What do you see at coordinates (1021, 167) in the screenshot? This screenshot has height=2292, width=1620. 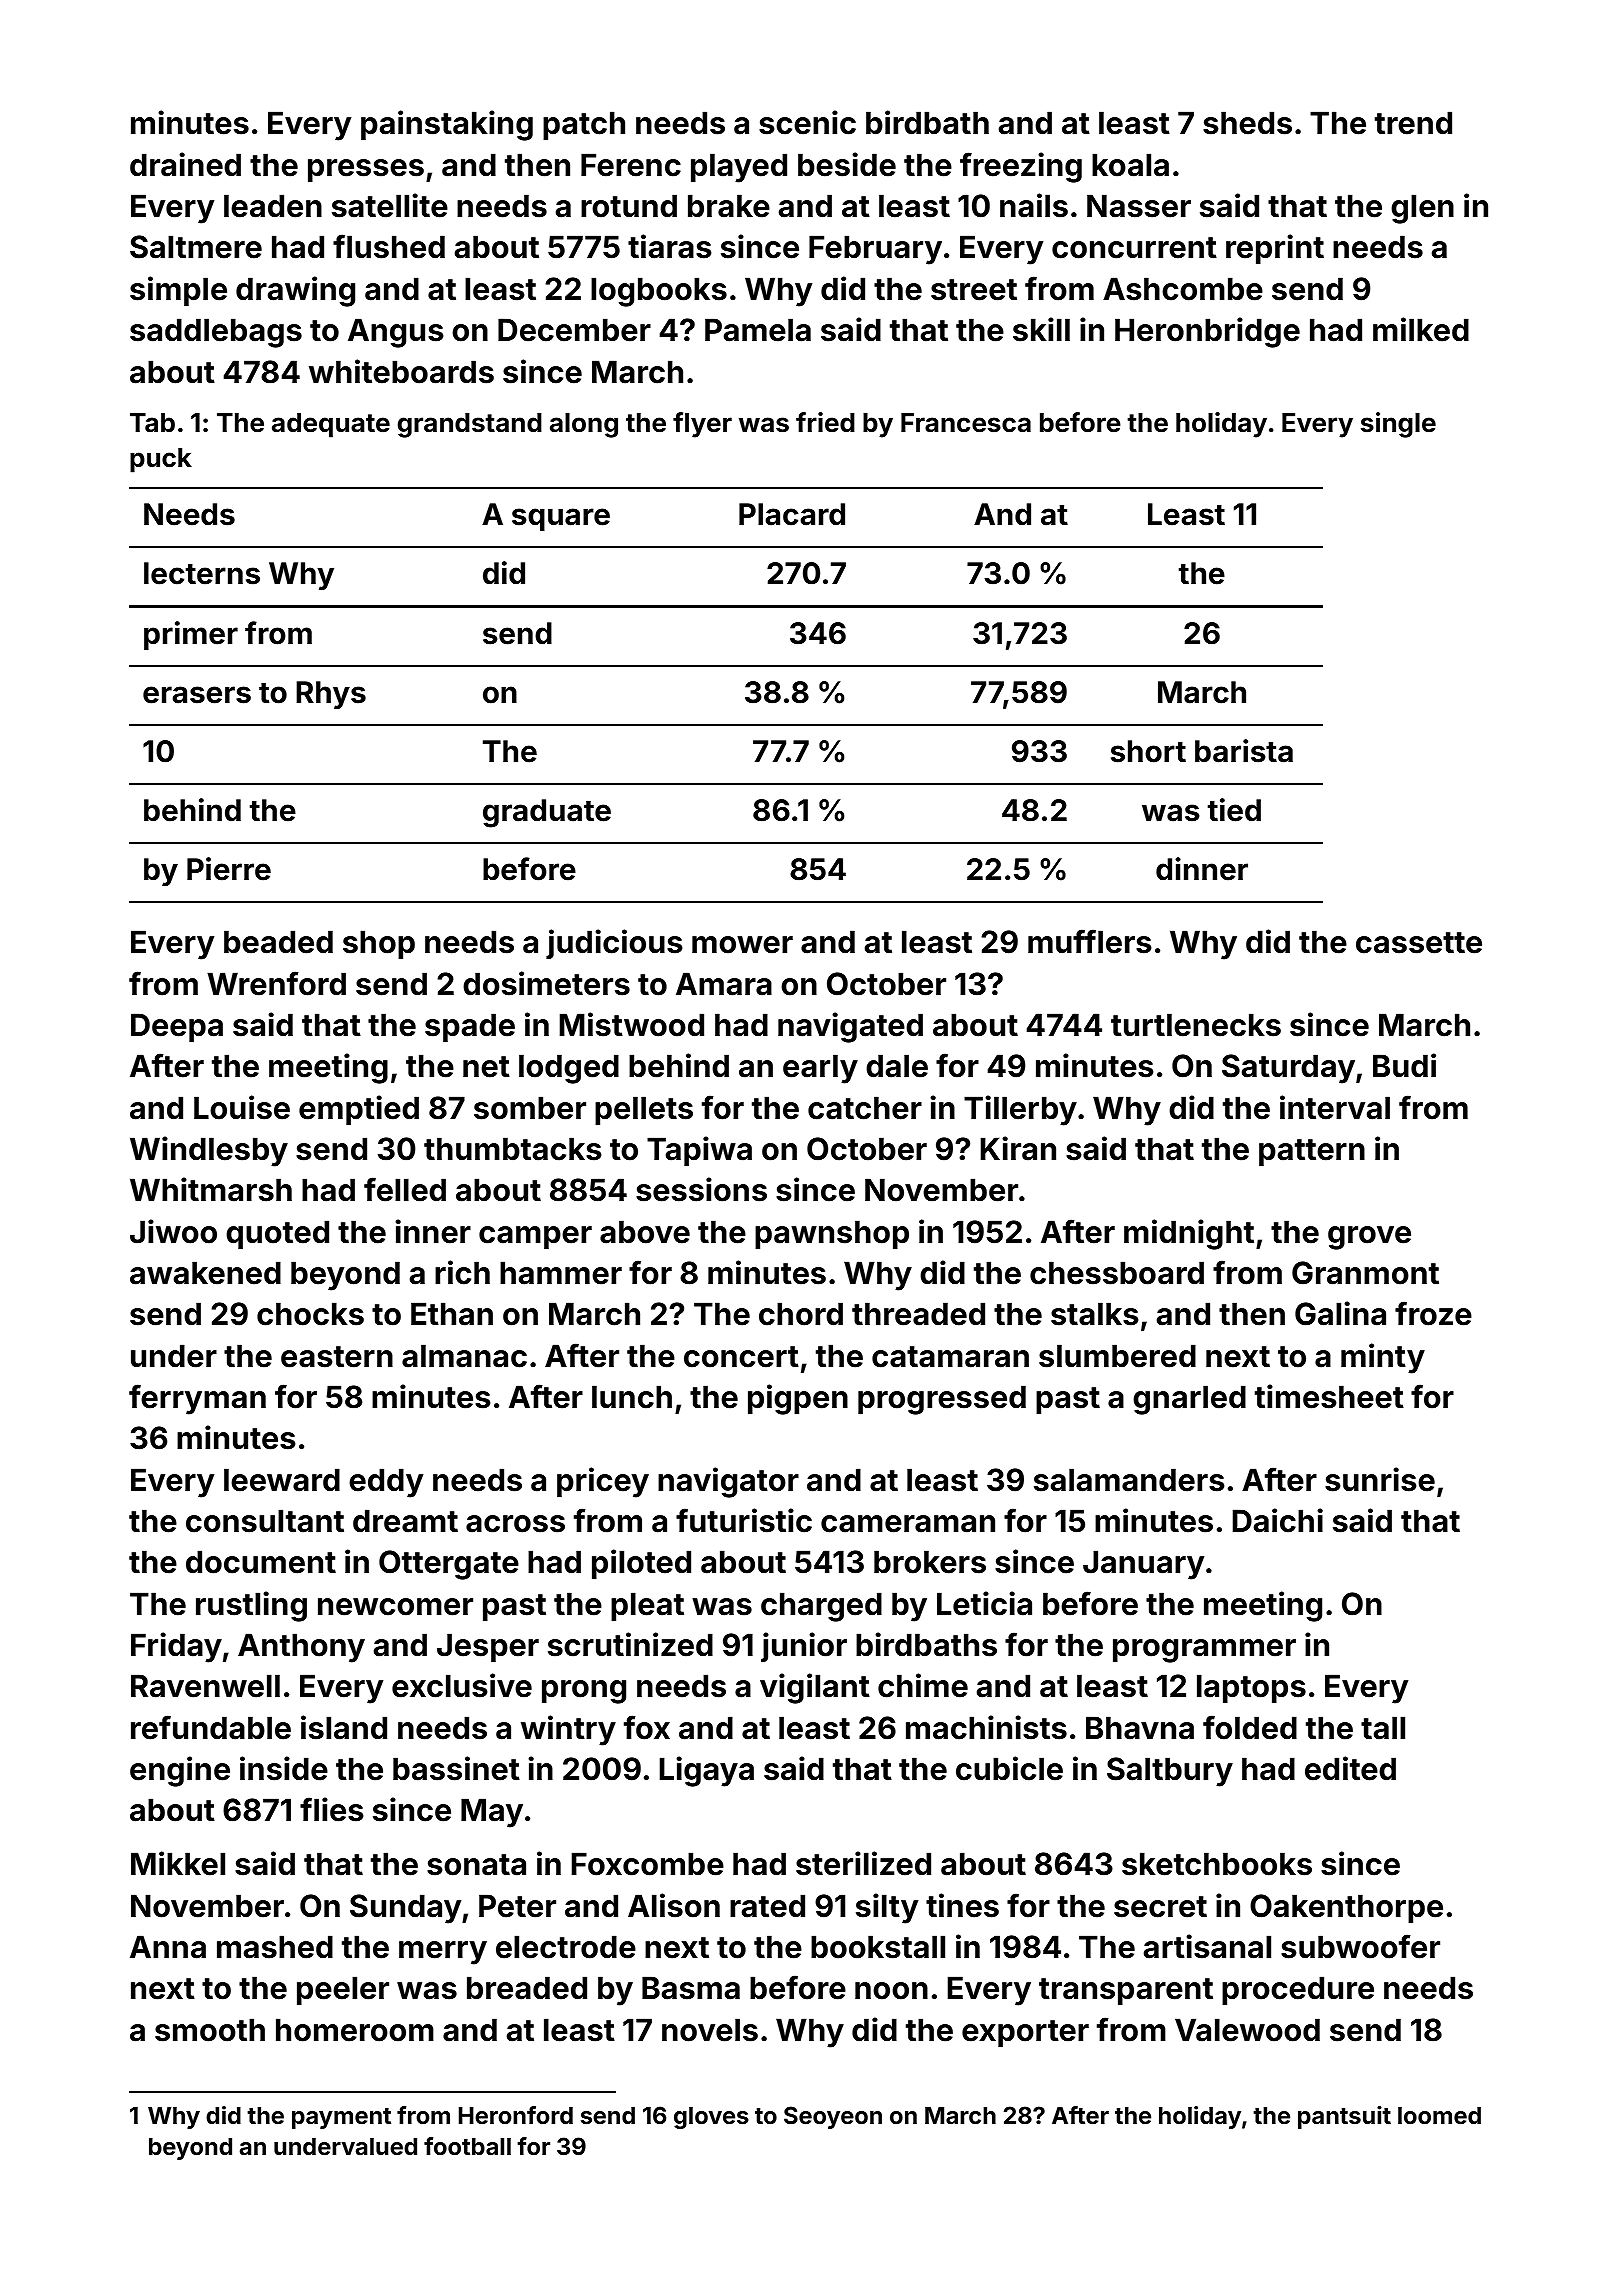 I see `freezing` at bounding box center [1021, 167].
